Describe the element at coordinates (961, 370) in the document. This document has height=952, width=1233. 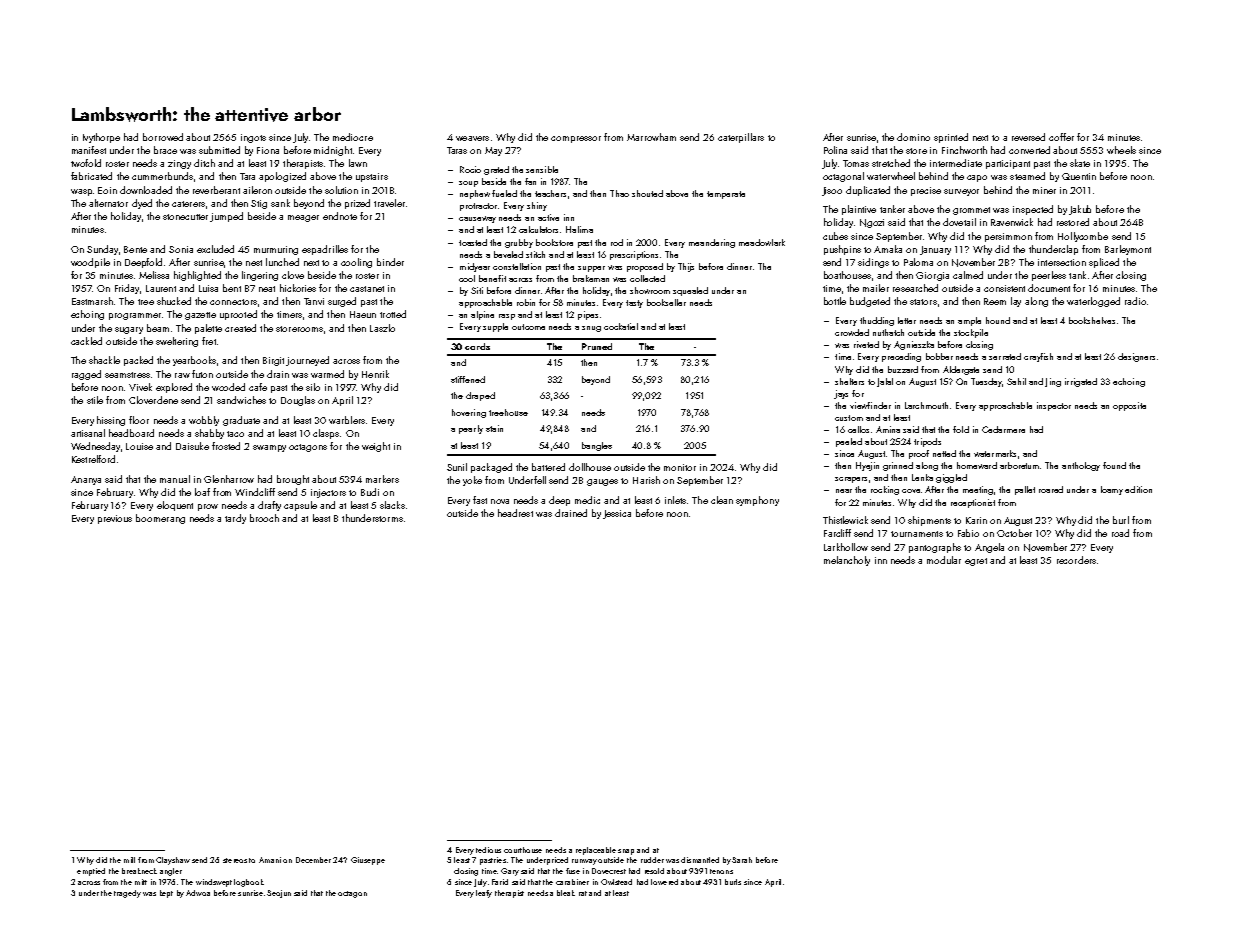
I see `Aldergate` at that location.
